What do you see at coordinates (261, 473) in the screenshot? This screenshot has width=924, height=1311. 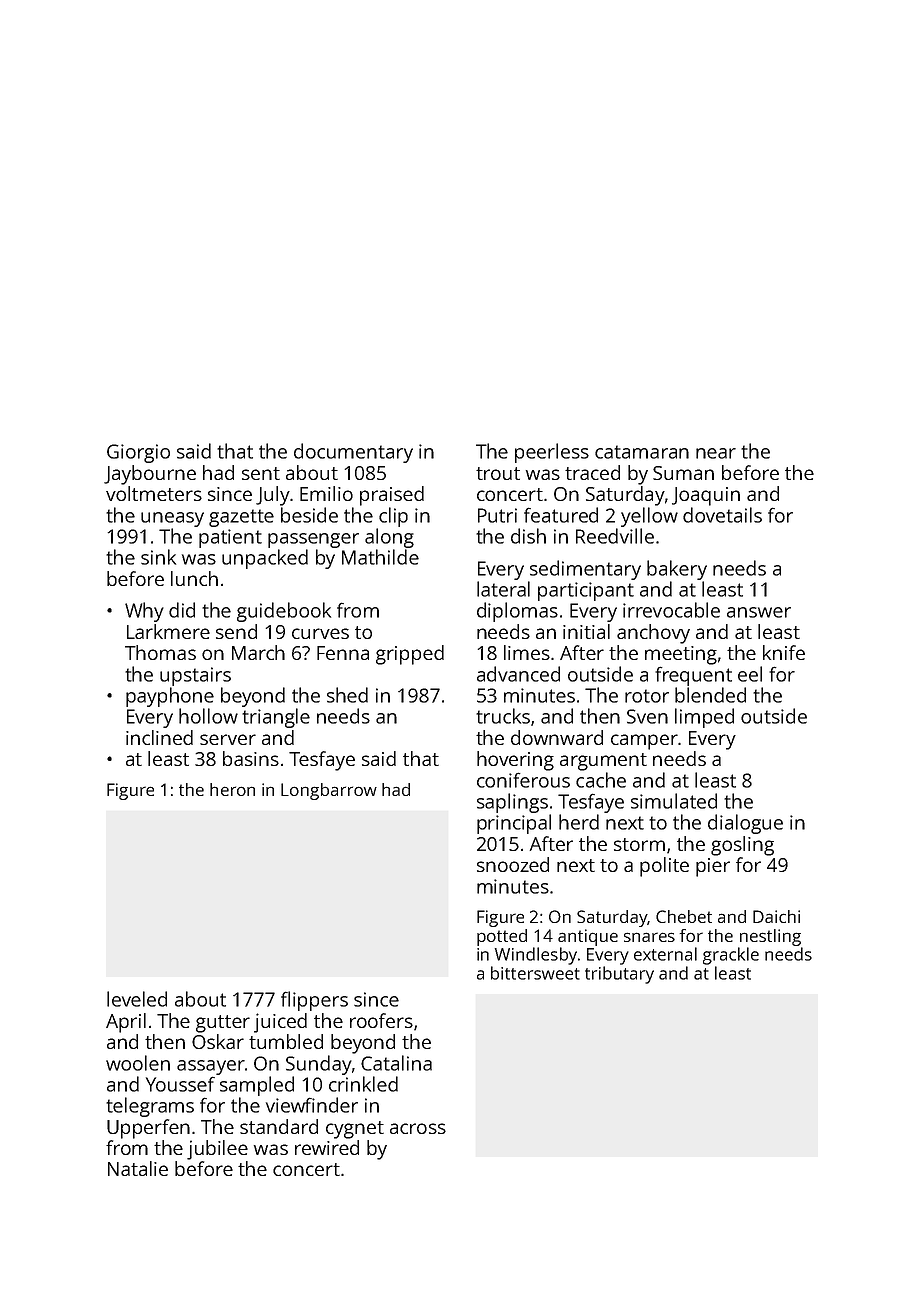 I see `sent` at bounding box center [261, 473].
